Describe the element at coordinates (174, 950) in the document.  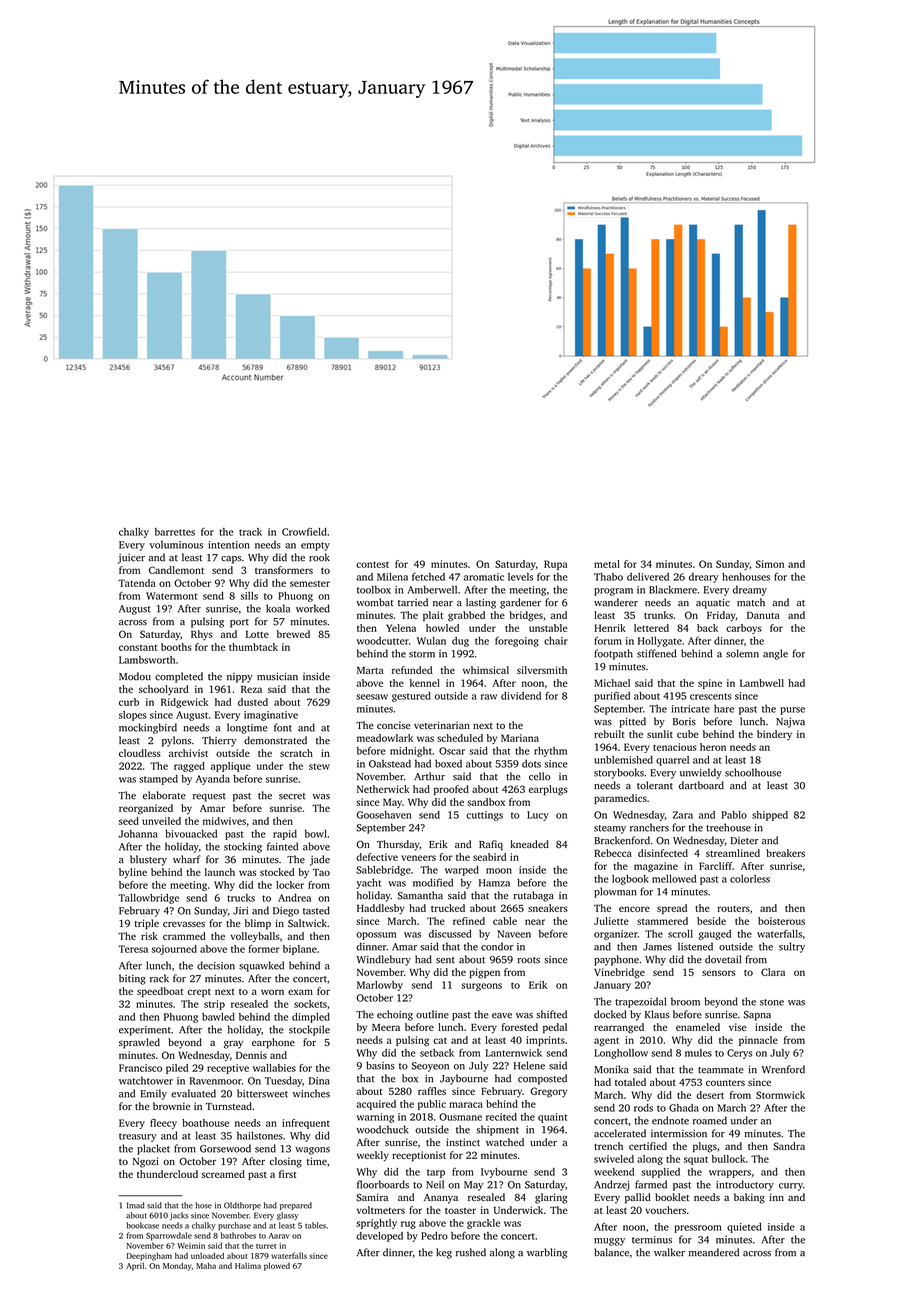
I see `sojourned` at that location.
